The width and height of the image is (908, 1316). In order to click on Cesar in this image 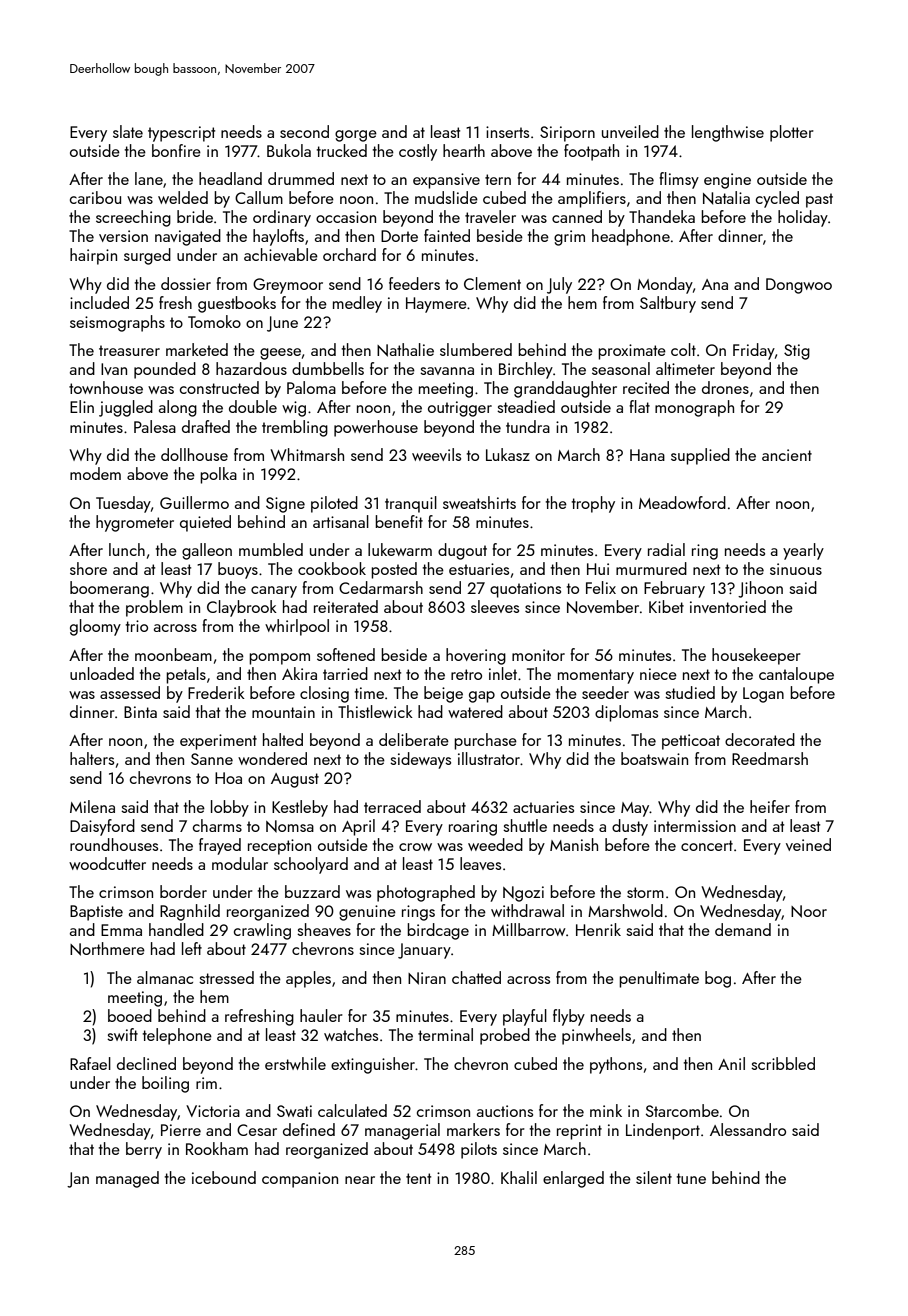, I will do `click(257, 1130)`.
